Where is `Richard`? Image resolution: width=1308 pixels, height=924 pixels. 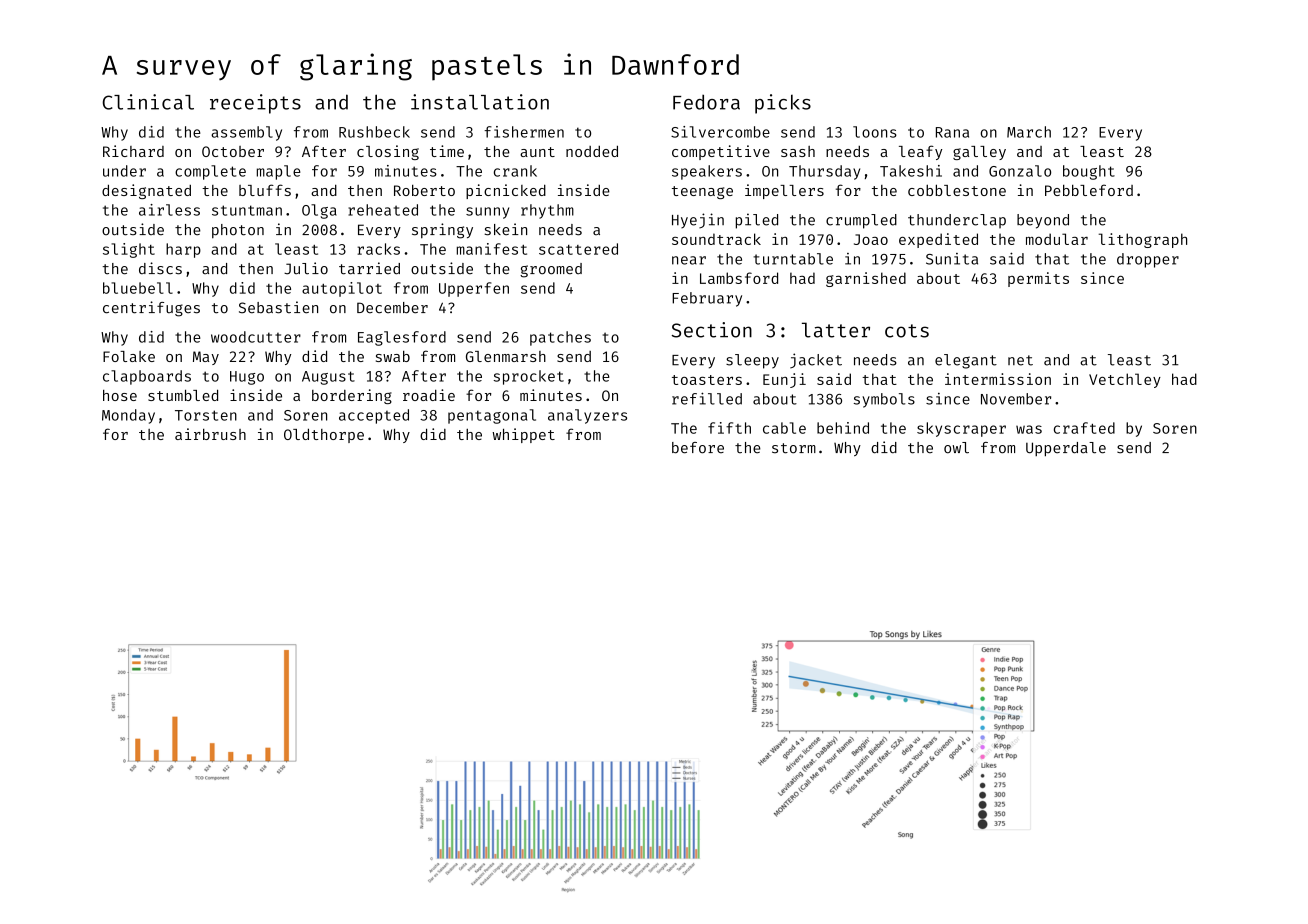 Richard is located at coordinates (133, 151).
